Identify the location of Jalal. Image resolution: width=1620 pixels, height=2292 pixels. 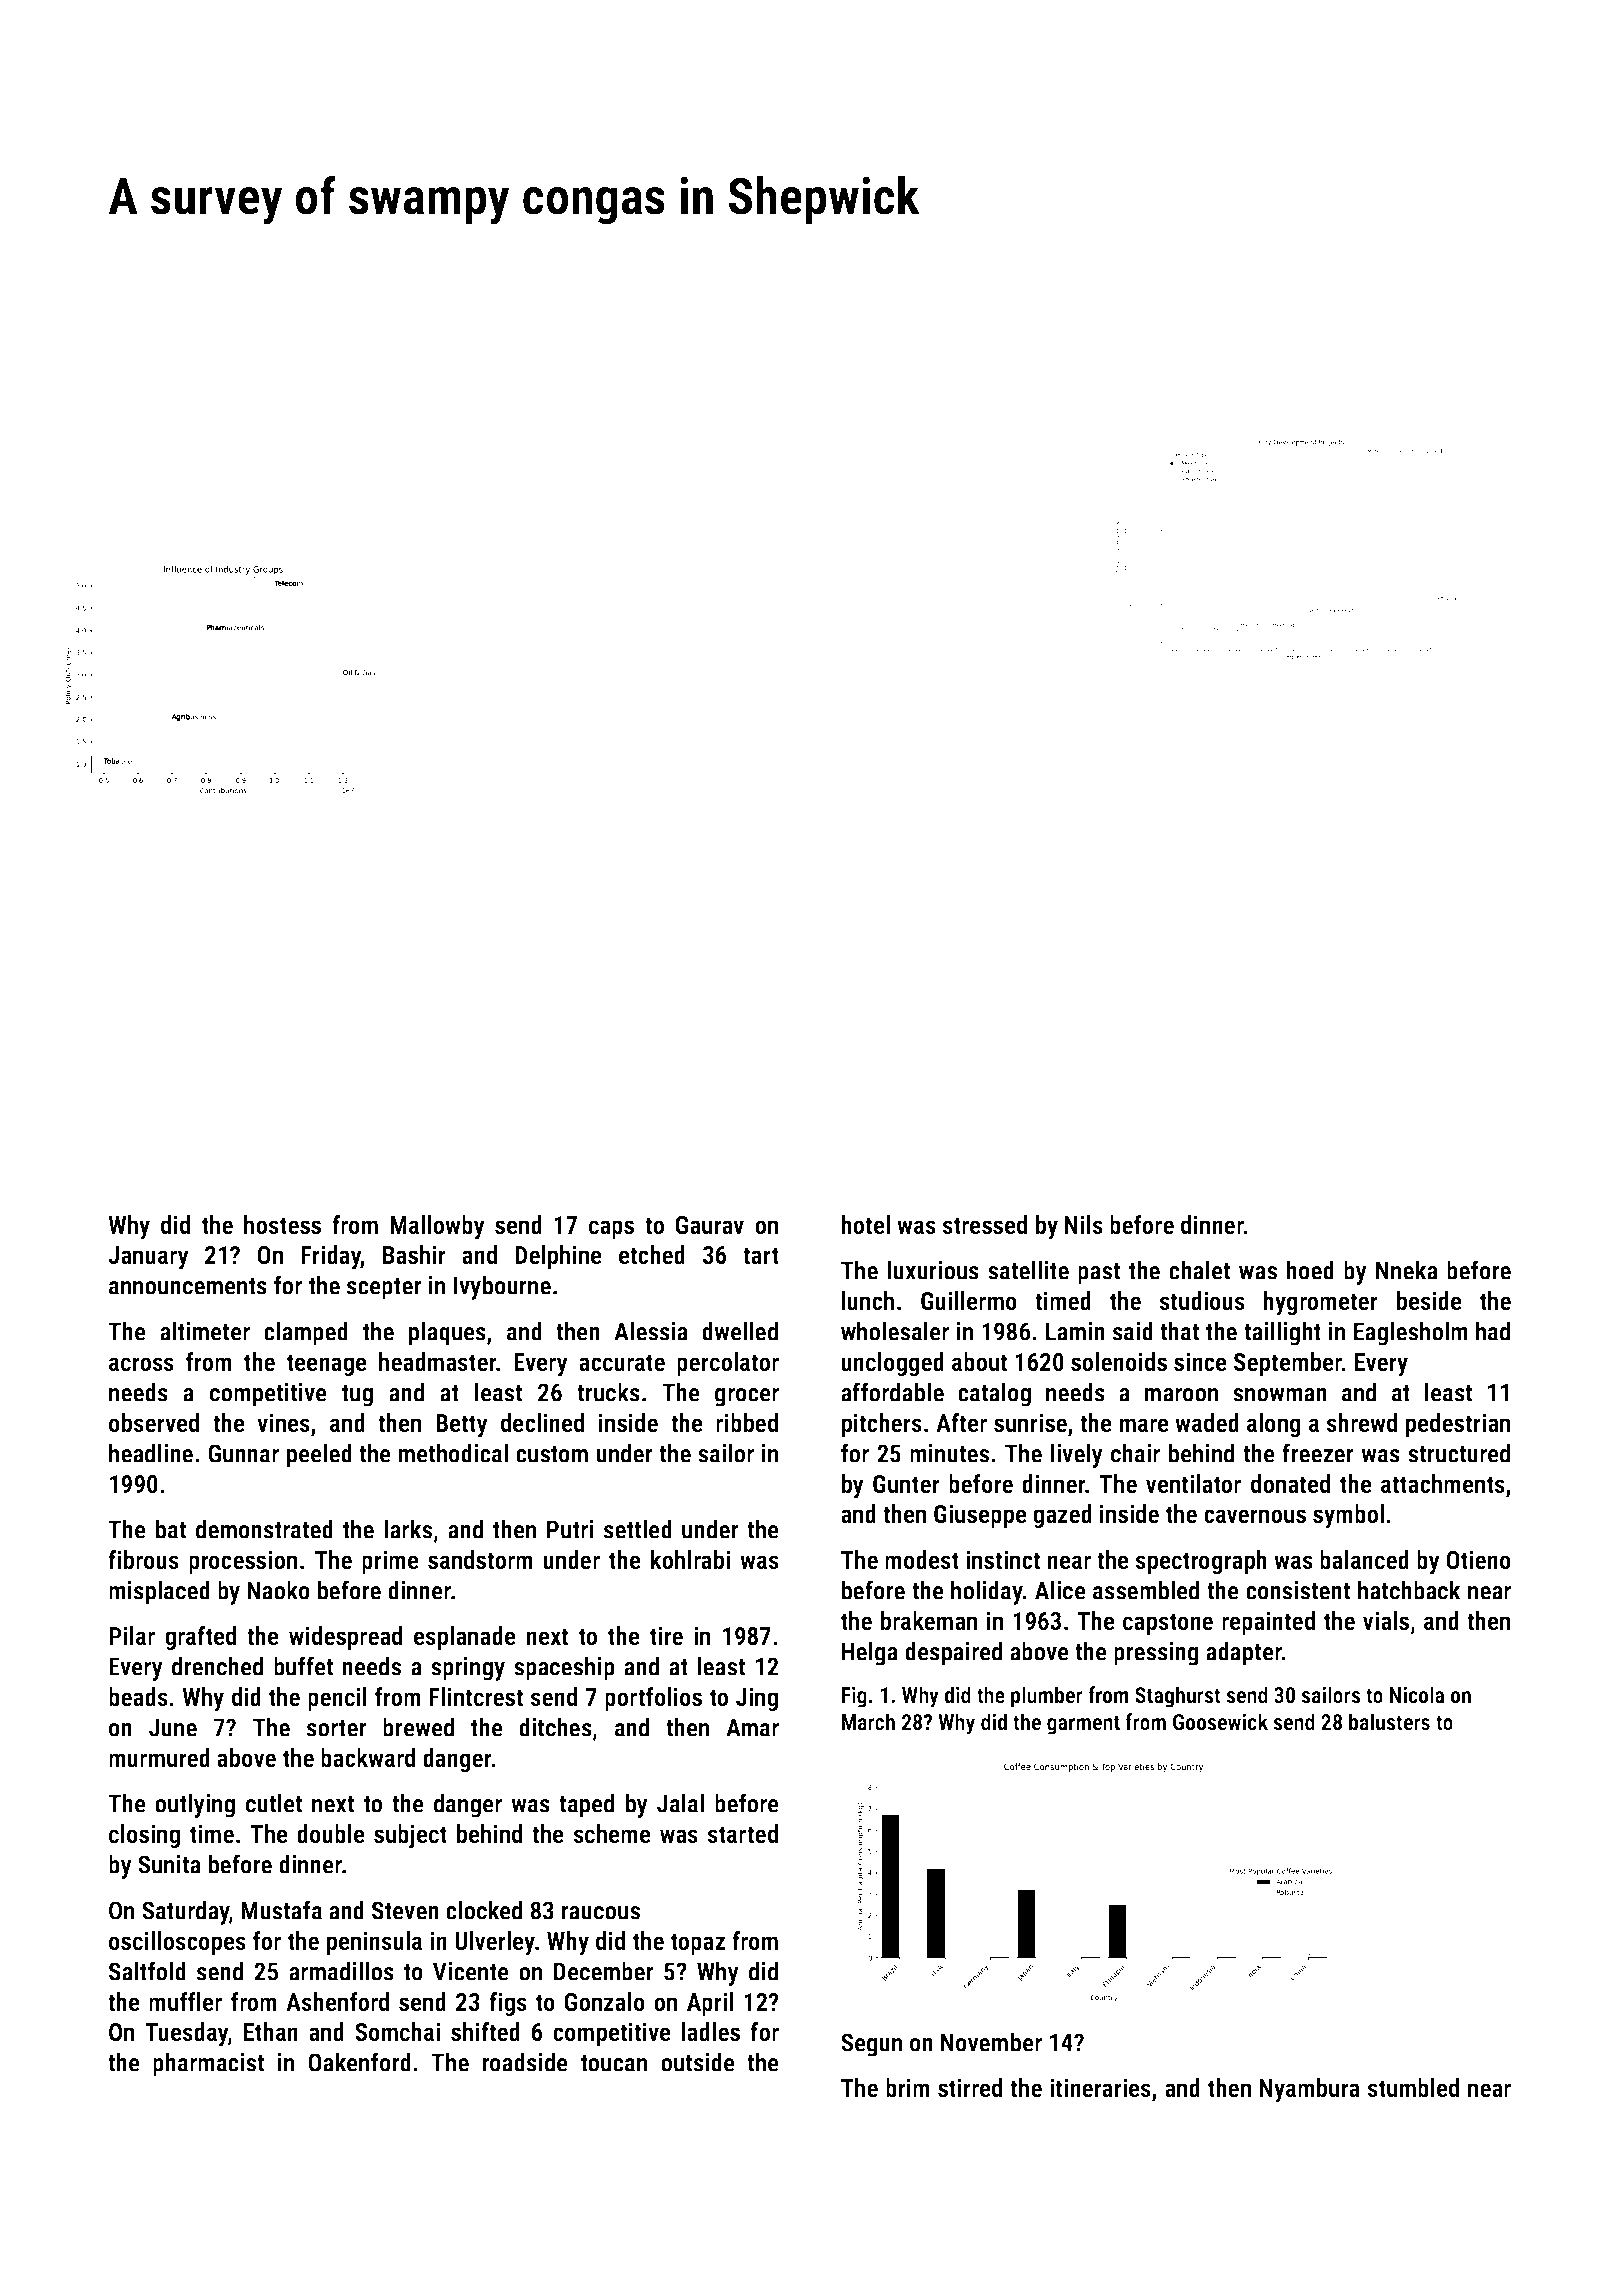
(680, 1803).
